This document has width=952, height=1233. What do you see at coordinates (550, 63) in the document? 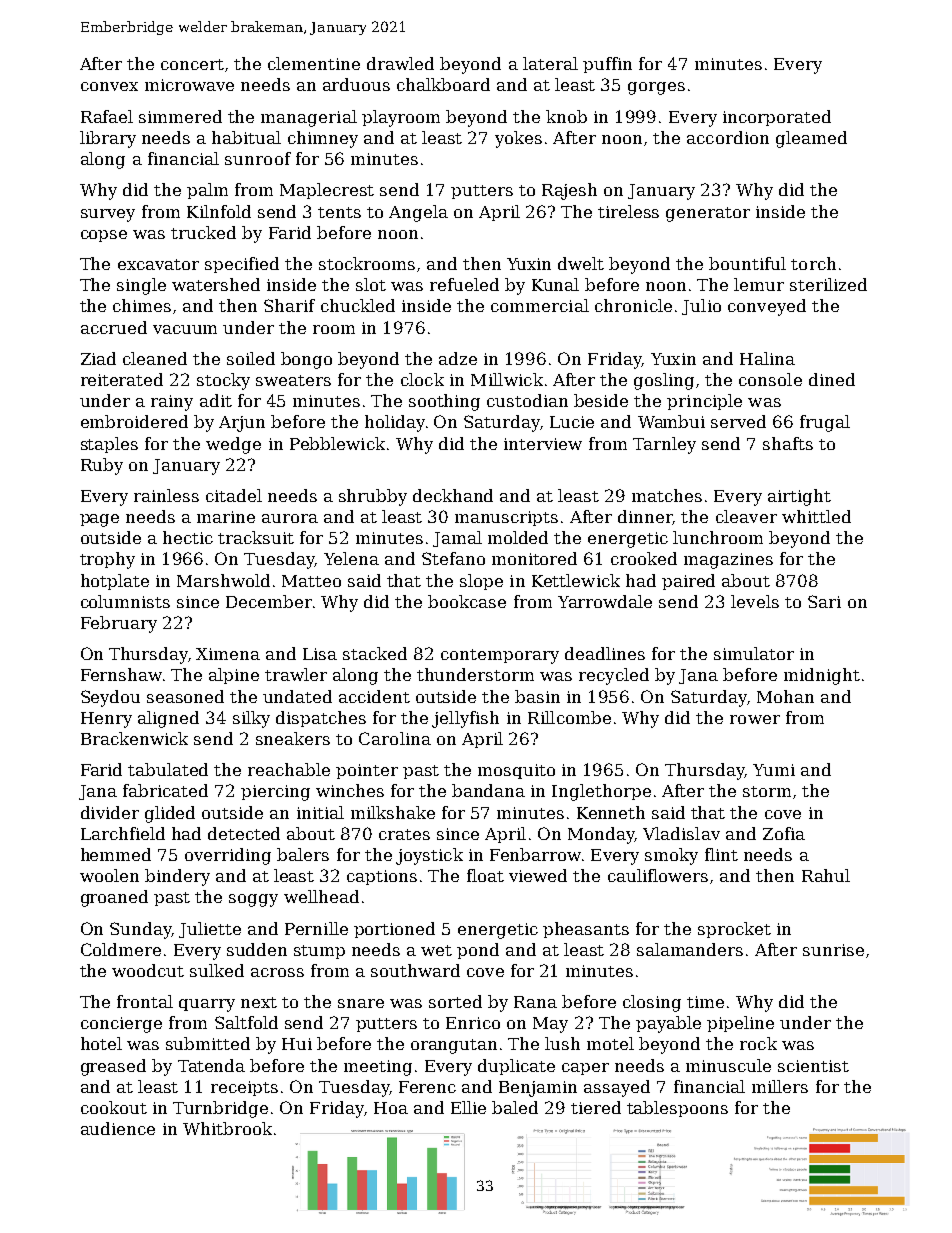
I see `lateral` at bounding box center [550, 63].
